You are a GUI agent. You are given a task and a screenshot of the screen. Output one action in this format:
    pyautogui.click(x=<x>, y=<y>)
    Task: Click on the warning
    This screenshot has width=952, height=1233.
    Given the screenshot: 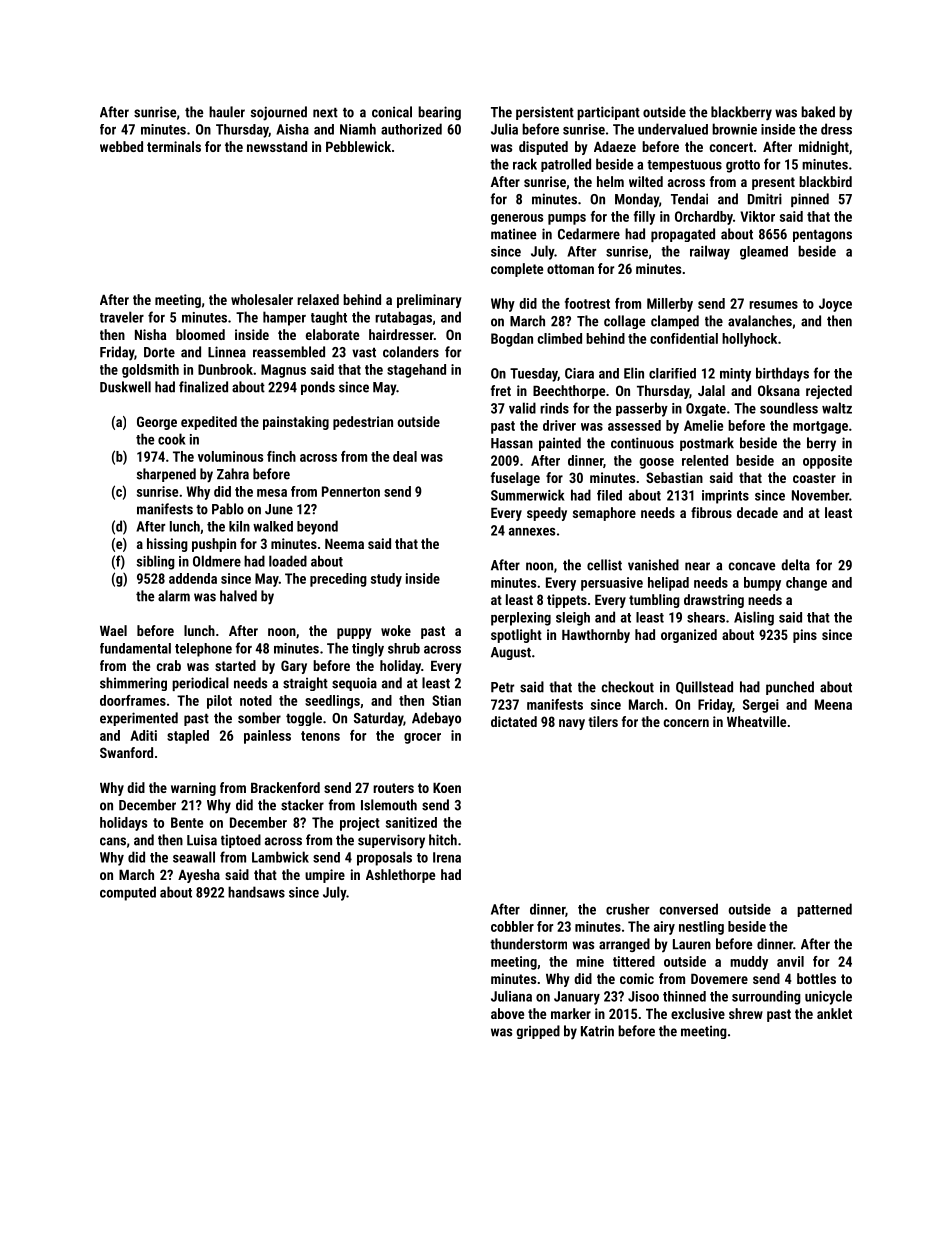 What is the action you would take?
    pyautogui.click(x=193, y=789)
